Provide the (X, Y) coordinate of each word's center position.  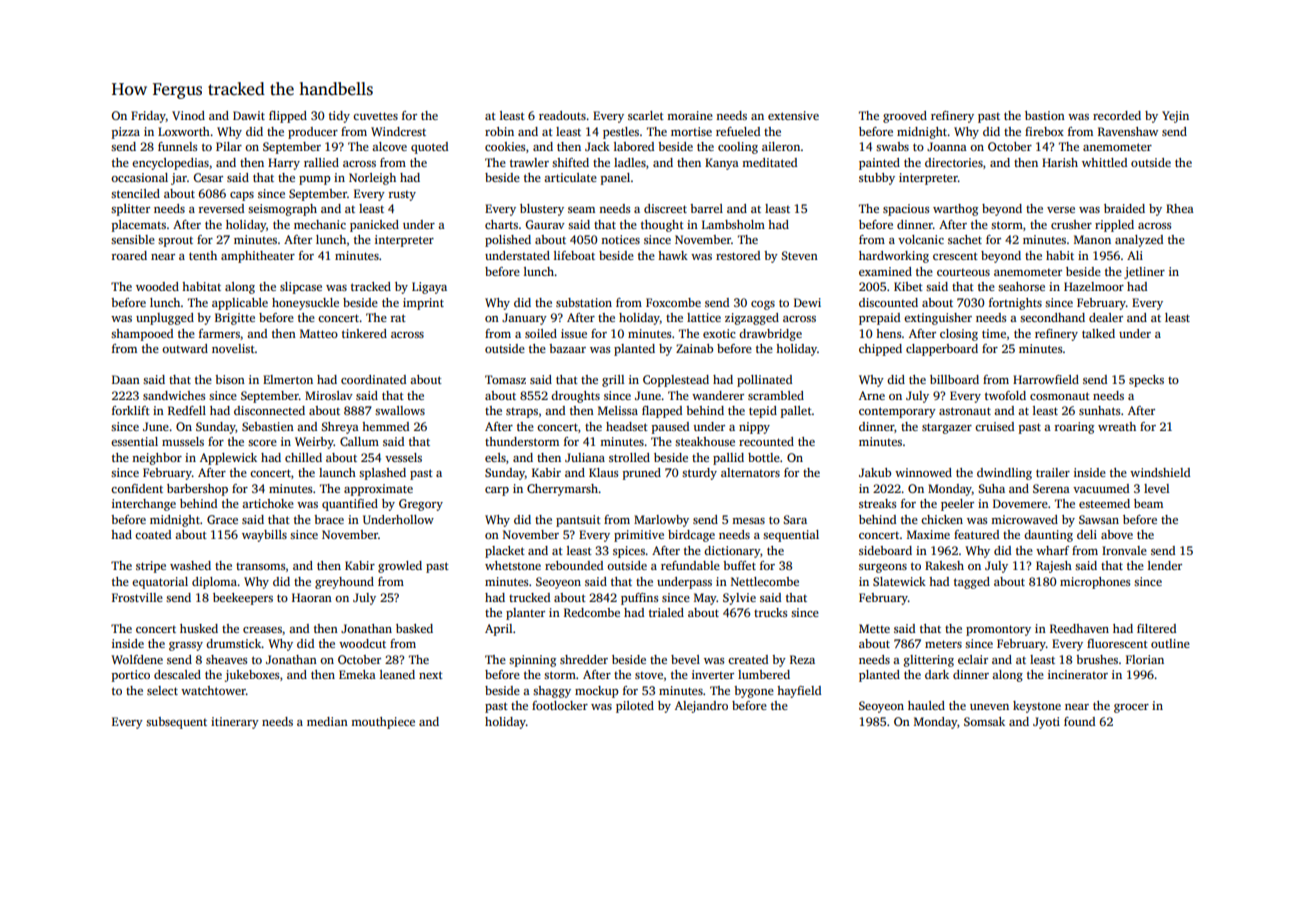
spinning (532, 661)
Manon (1092, 239)
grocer (1131, 708)
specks (1146, 381)
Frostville (137, 597)
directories (954, 162)
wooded (157, 286)
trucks (770, 612)
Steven (799, 255)
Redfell (187, 410)
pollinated (764, 381)
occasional (139, 177)
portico (131, 676)
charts (501, 224)
